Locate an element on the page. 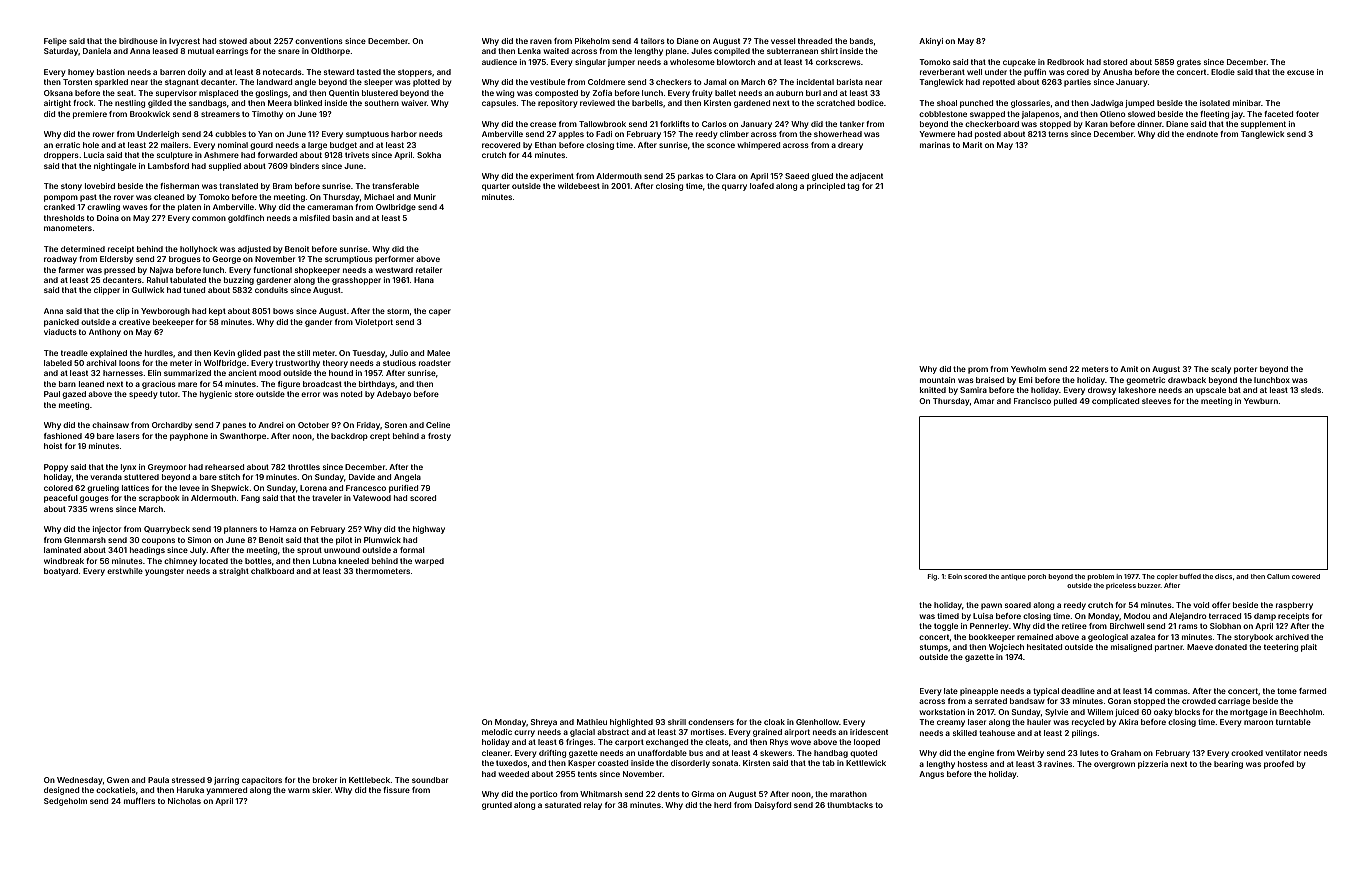 This page has width=1372, height=887. antique is located at coordinates (1013, 577).
